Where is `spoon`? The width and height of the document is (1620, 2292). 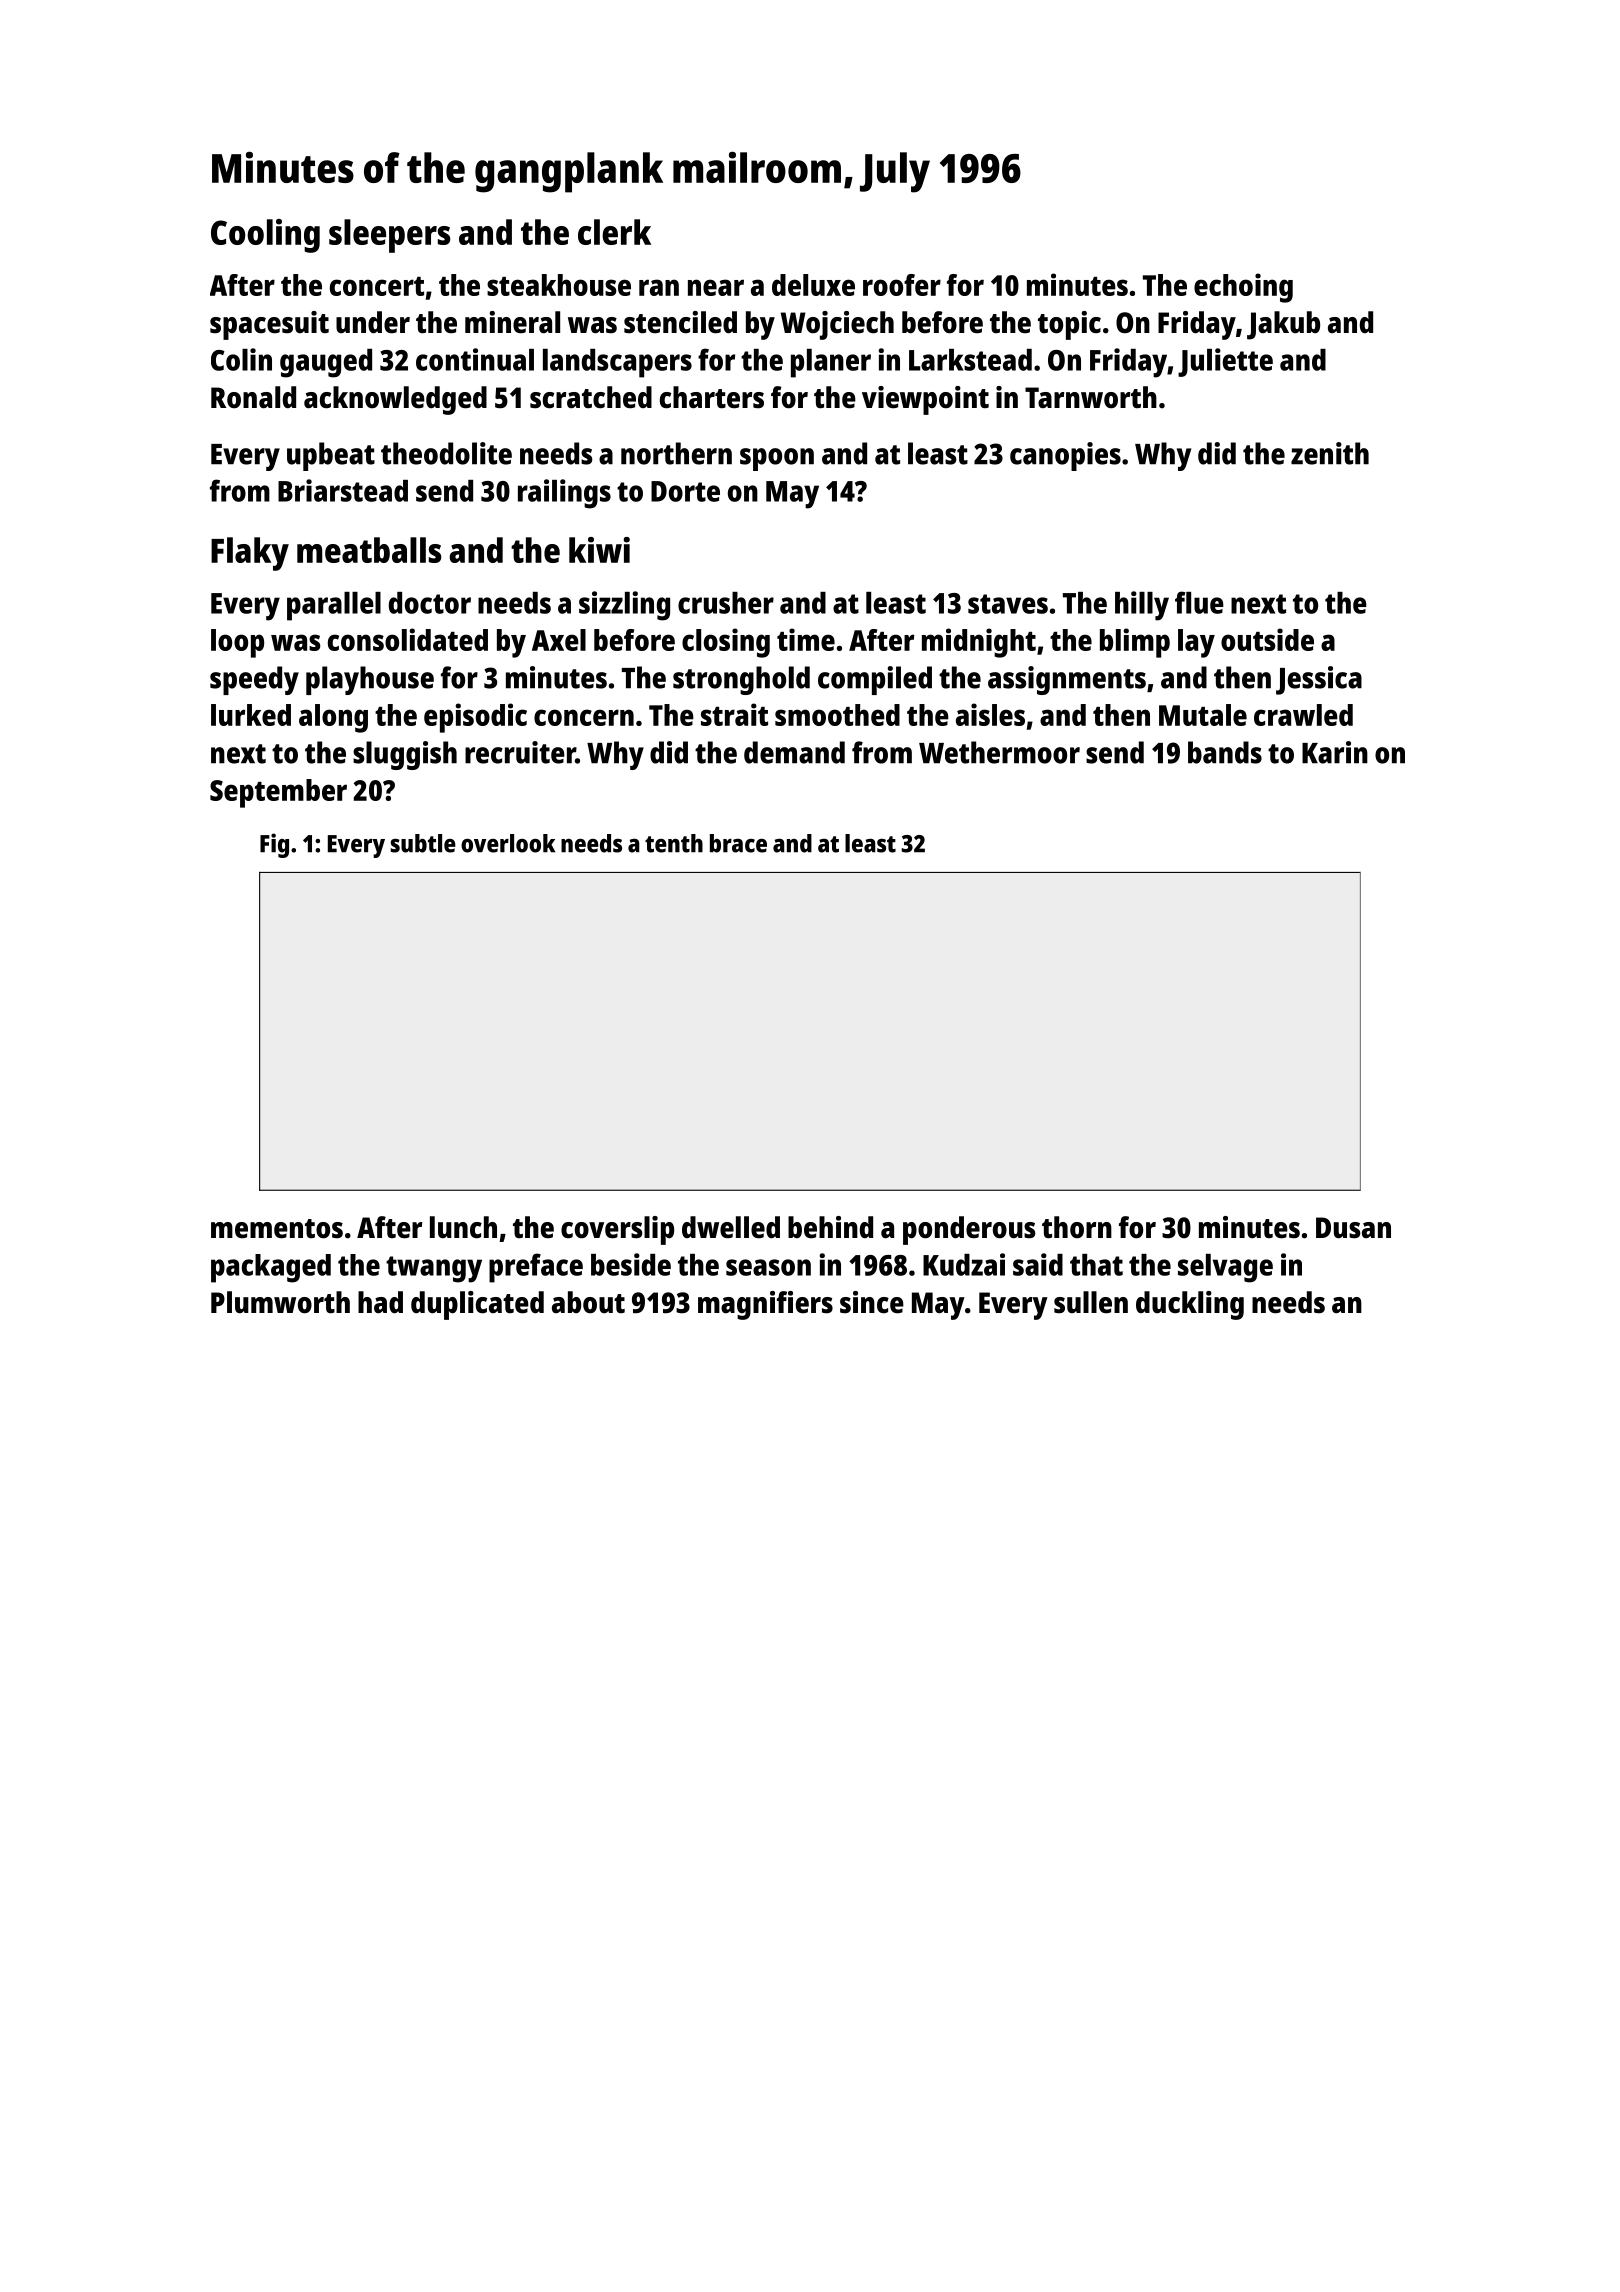
spoon is located at coordinates (777, 459).
